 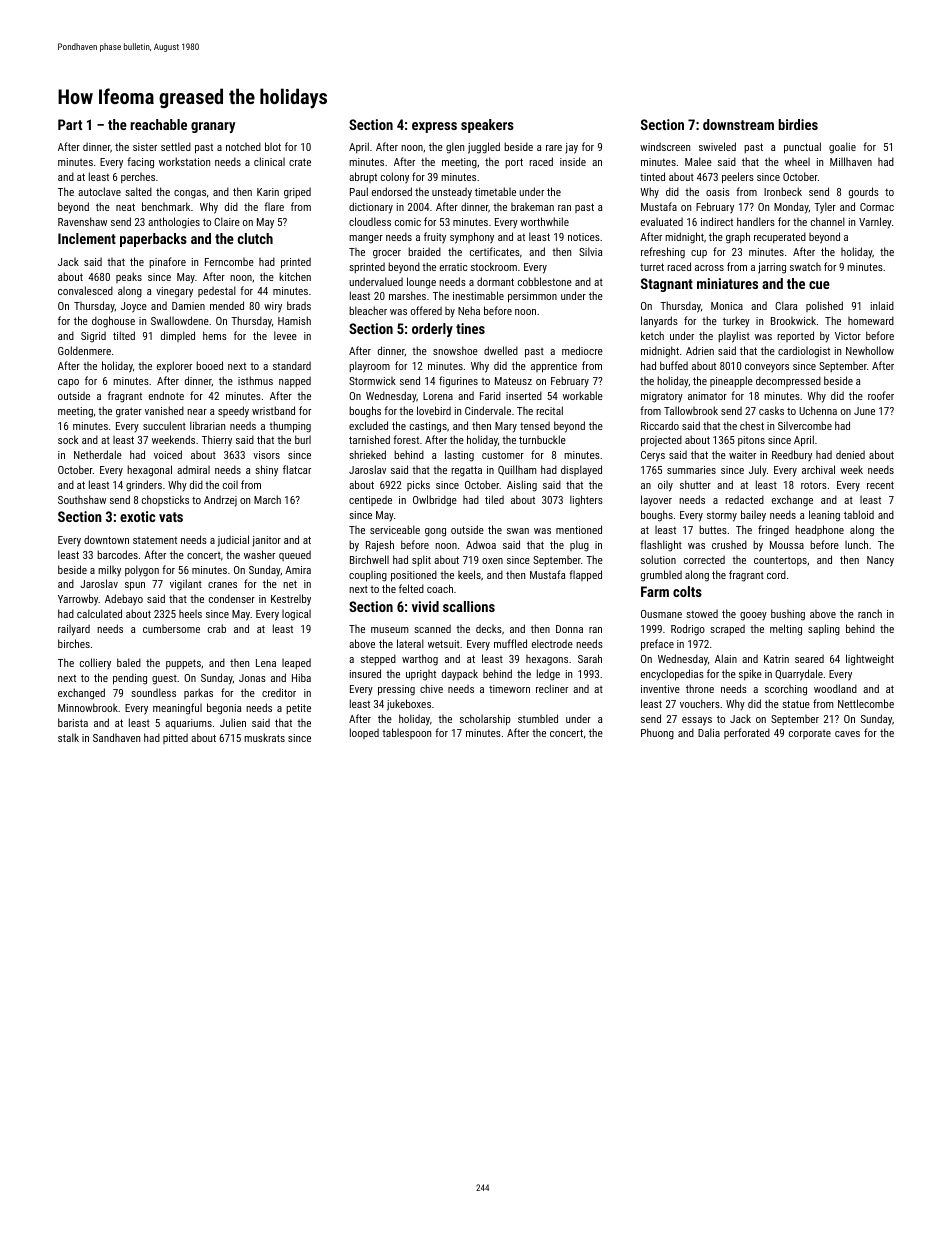 I want to click on leaning, so click(x=824, y=516).
